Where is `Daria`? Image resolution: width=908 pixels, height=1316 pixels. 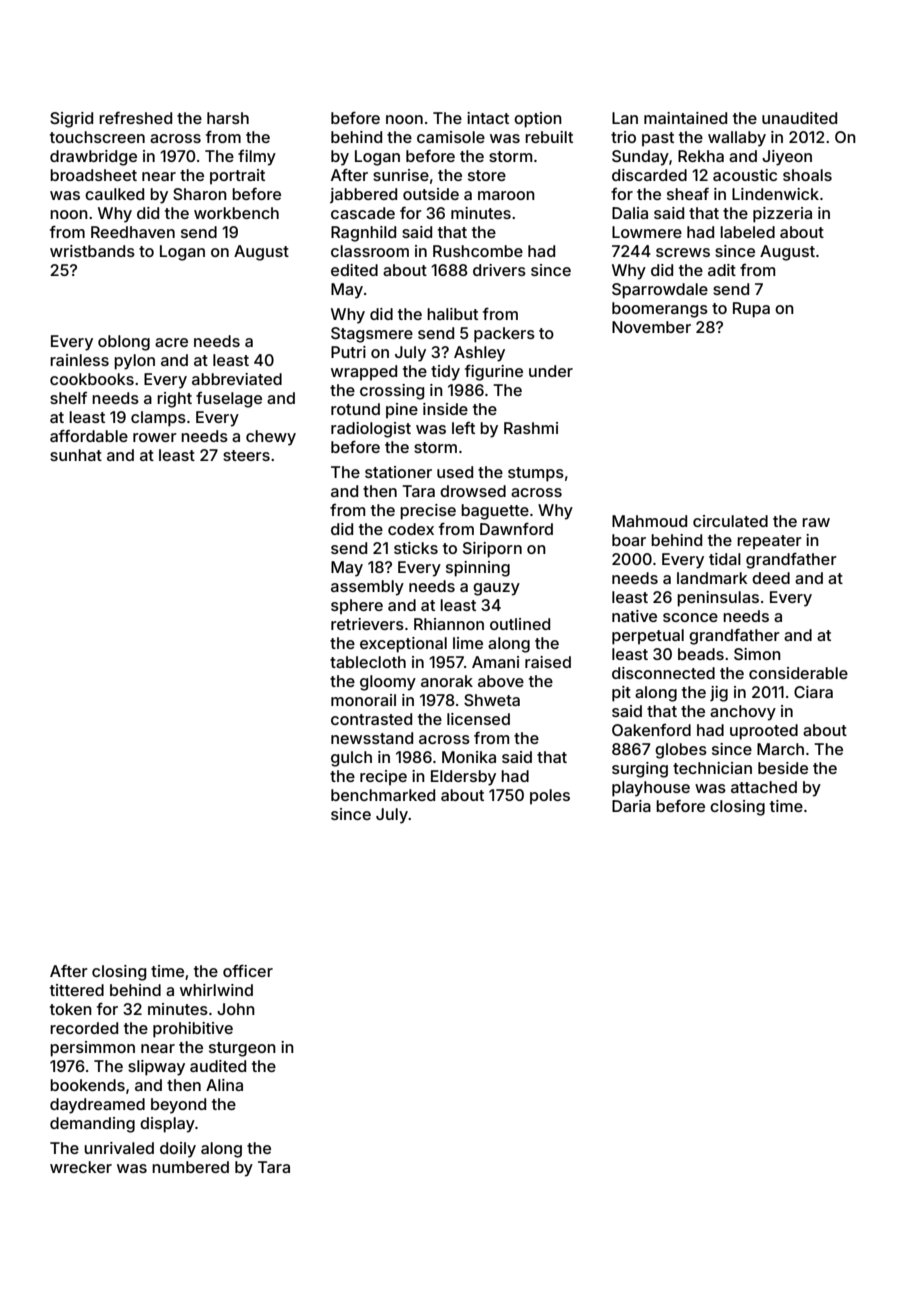
Daria is located at coordinates (631, 806).
